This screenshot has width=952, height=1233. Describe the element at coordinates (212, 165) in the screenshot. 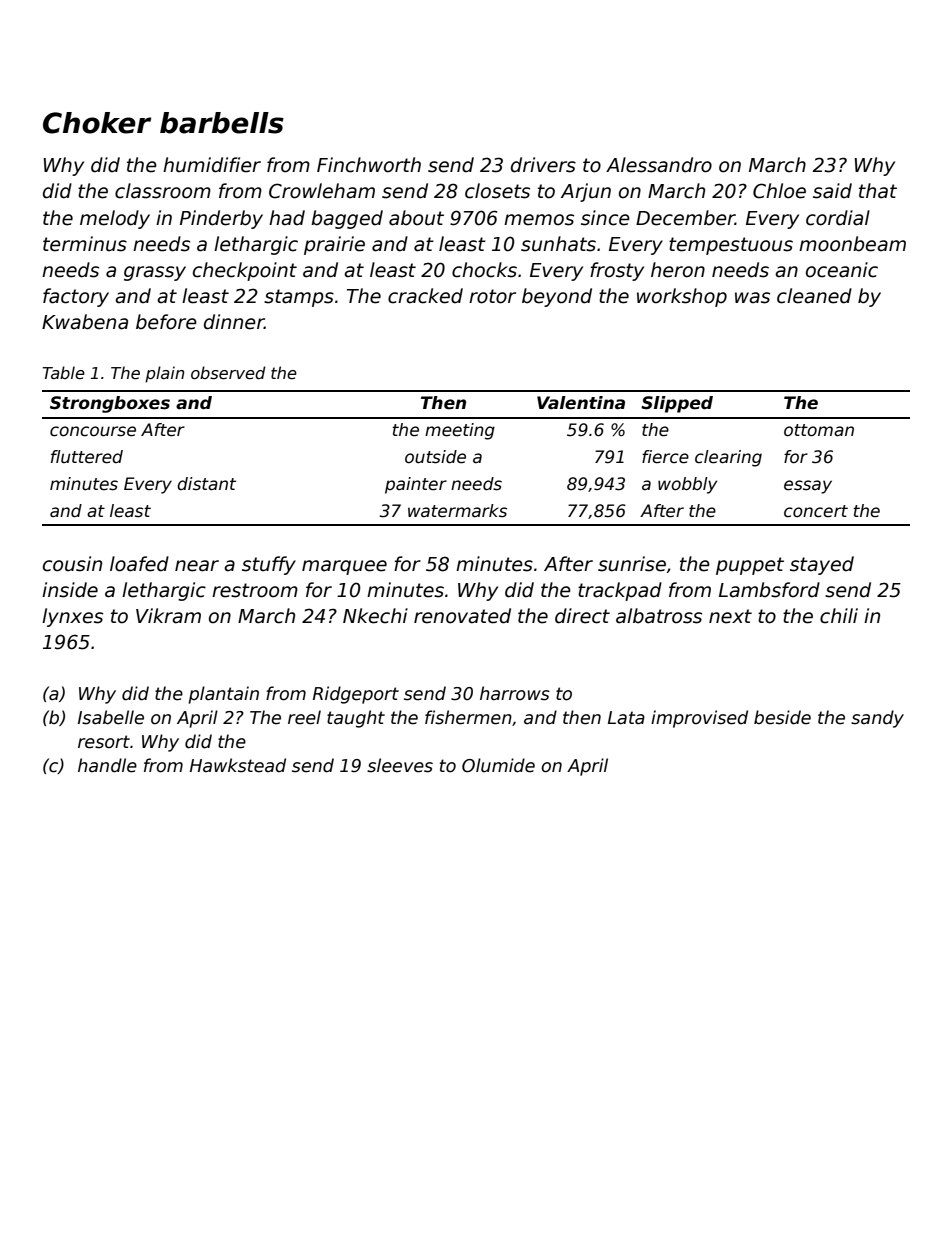

I see `humidifier` at that location.
